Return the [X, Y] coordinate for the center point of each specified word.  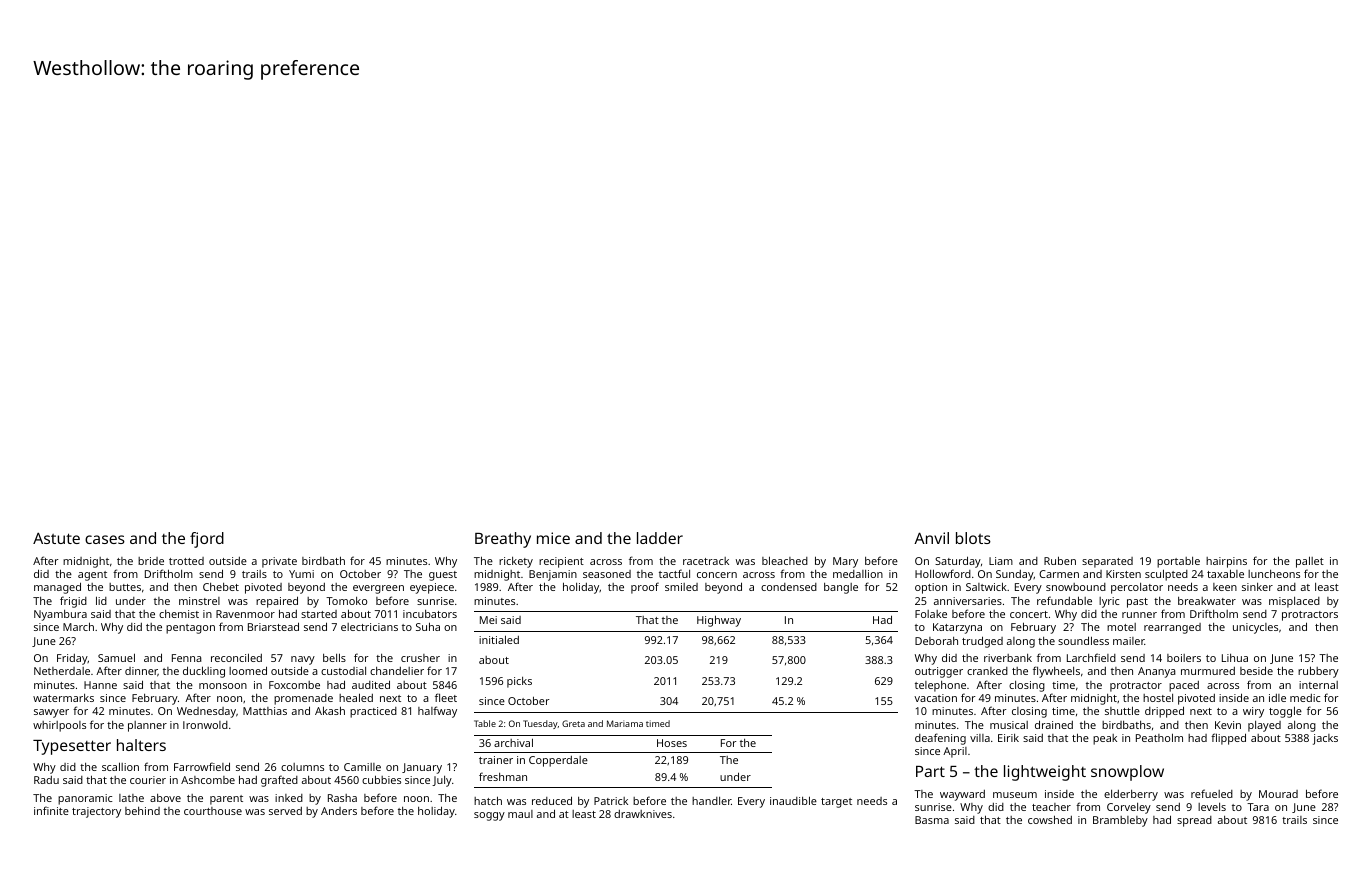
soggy [489, 816]
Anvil [931, 538]
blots [973, 538]
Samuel [116, 657]
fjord [207, 540]
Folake [931, 614]
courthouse [213, 811]
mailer [1129, 641]
